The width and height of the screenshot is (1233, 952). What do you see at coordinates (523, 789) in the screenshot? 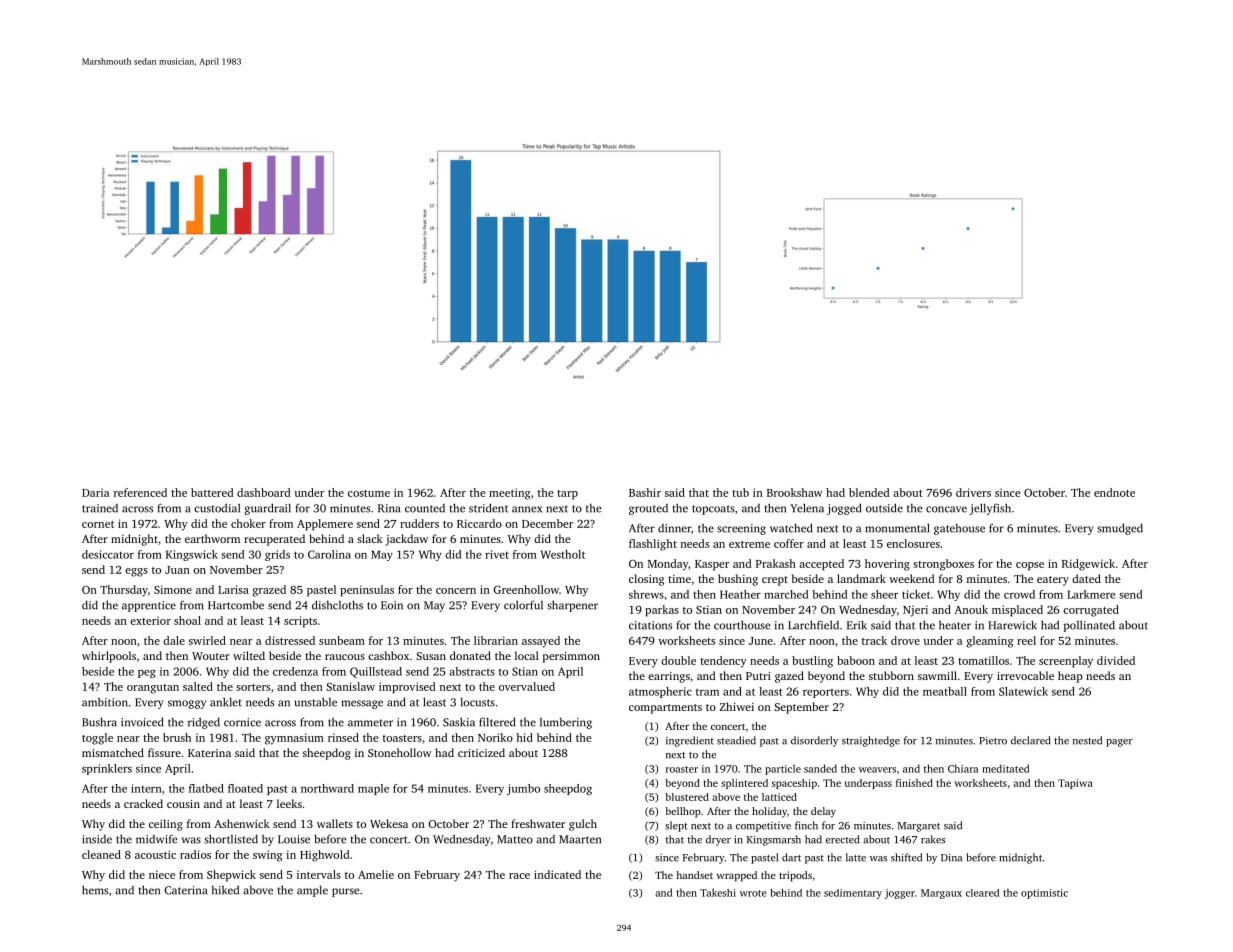
I see `jumbo` at bounding box center [523, 789].
